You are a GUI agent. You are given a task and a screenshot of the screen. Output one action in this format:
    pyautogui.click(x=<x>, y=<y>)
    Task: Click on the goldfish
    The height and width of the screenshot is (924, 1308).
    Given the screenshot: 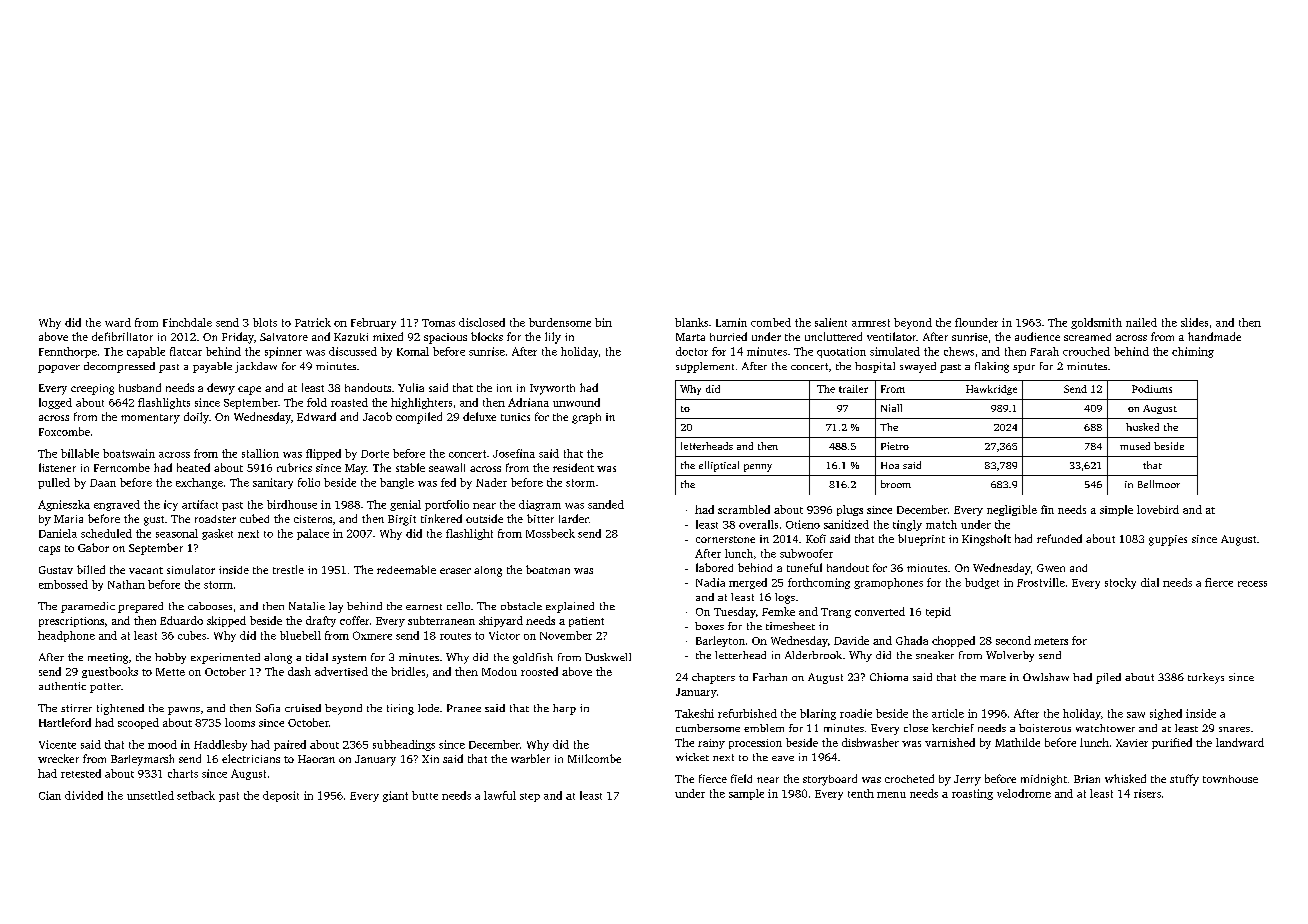 What is the action you would take?
    pyautogui.click(x=533, y=658)
